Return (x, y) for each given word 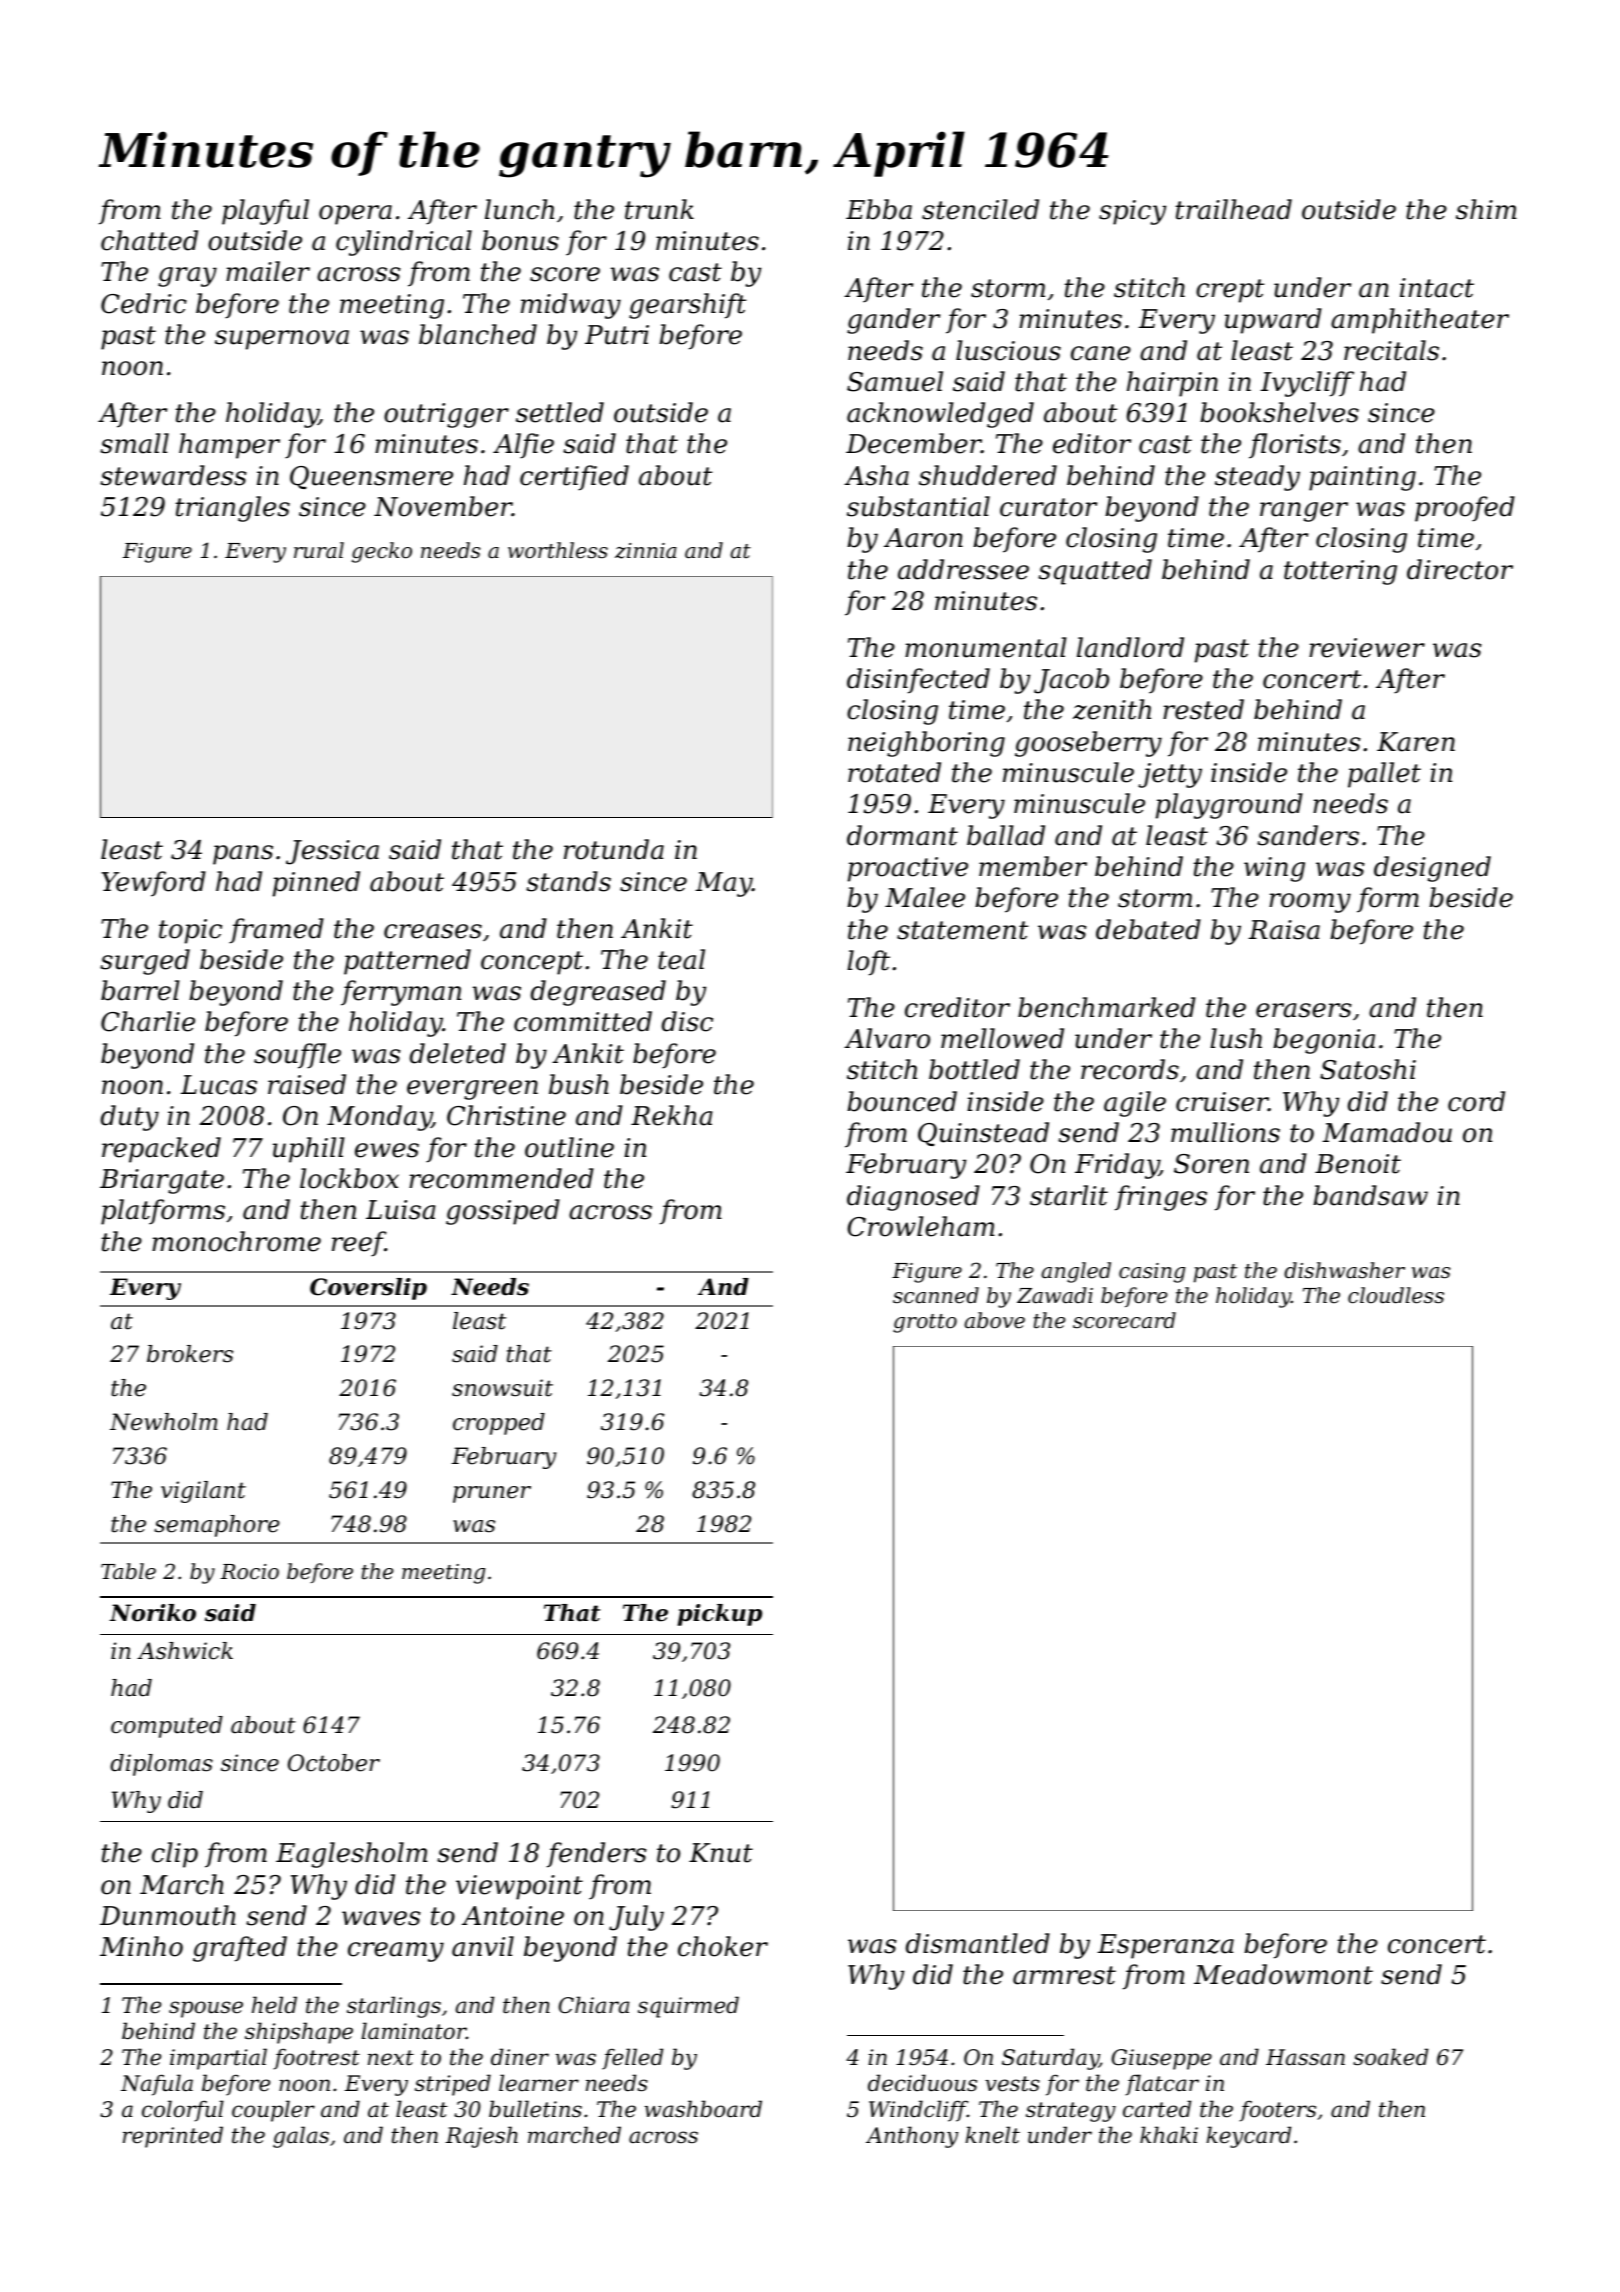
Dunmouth (168, 1915)
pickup (719, 1615)
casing (1152, 1273)
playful (265, 212)
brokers (190, 1354)
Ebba (879, 209)
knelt (992, 2135)
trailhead (1234, 209)
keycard (1248, 2137)
